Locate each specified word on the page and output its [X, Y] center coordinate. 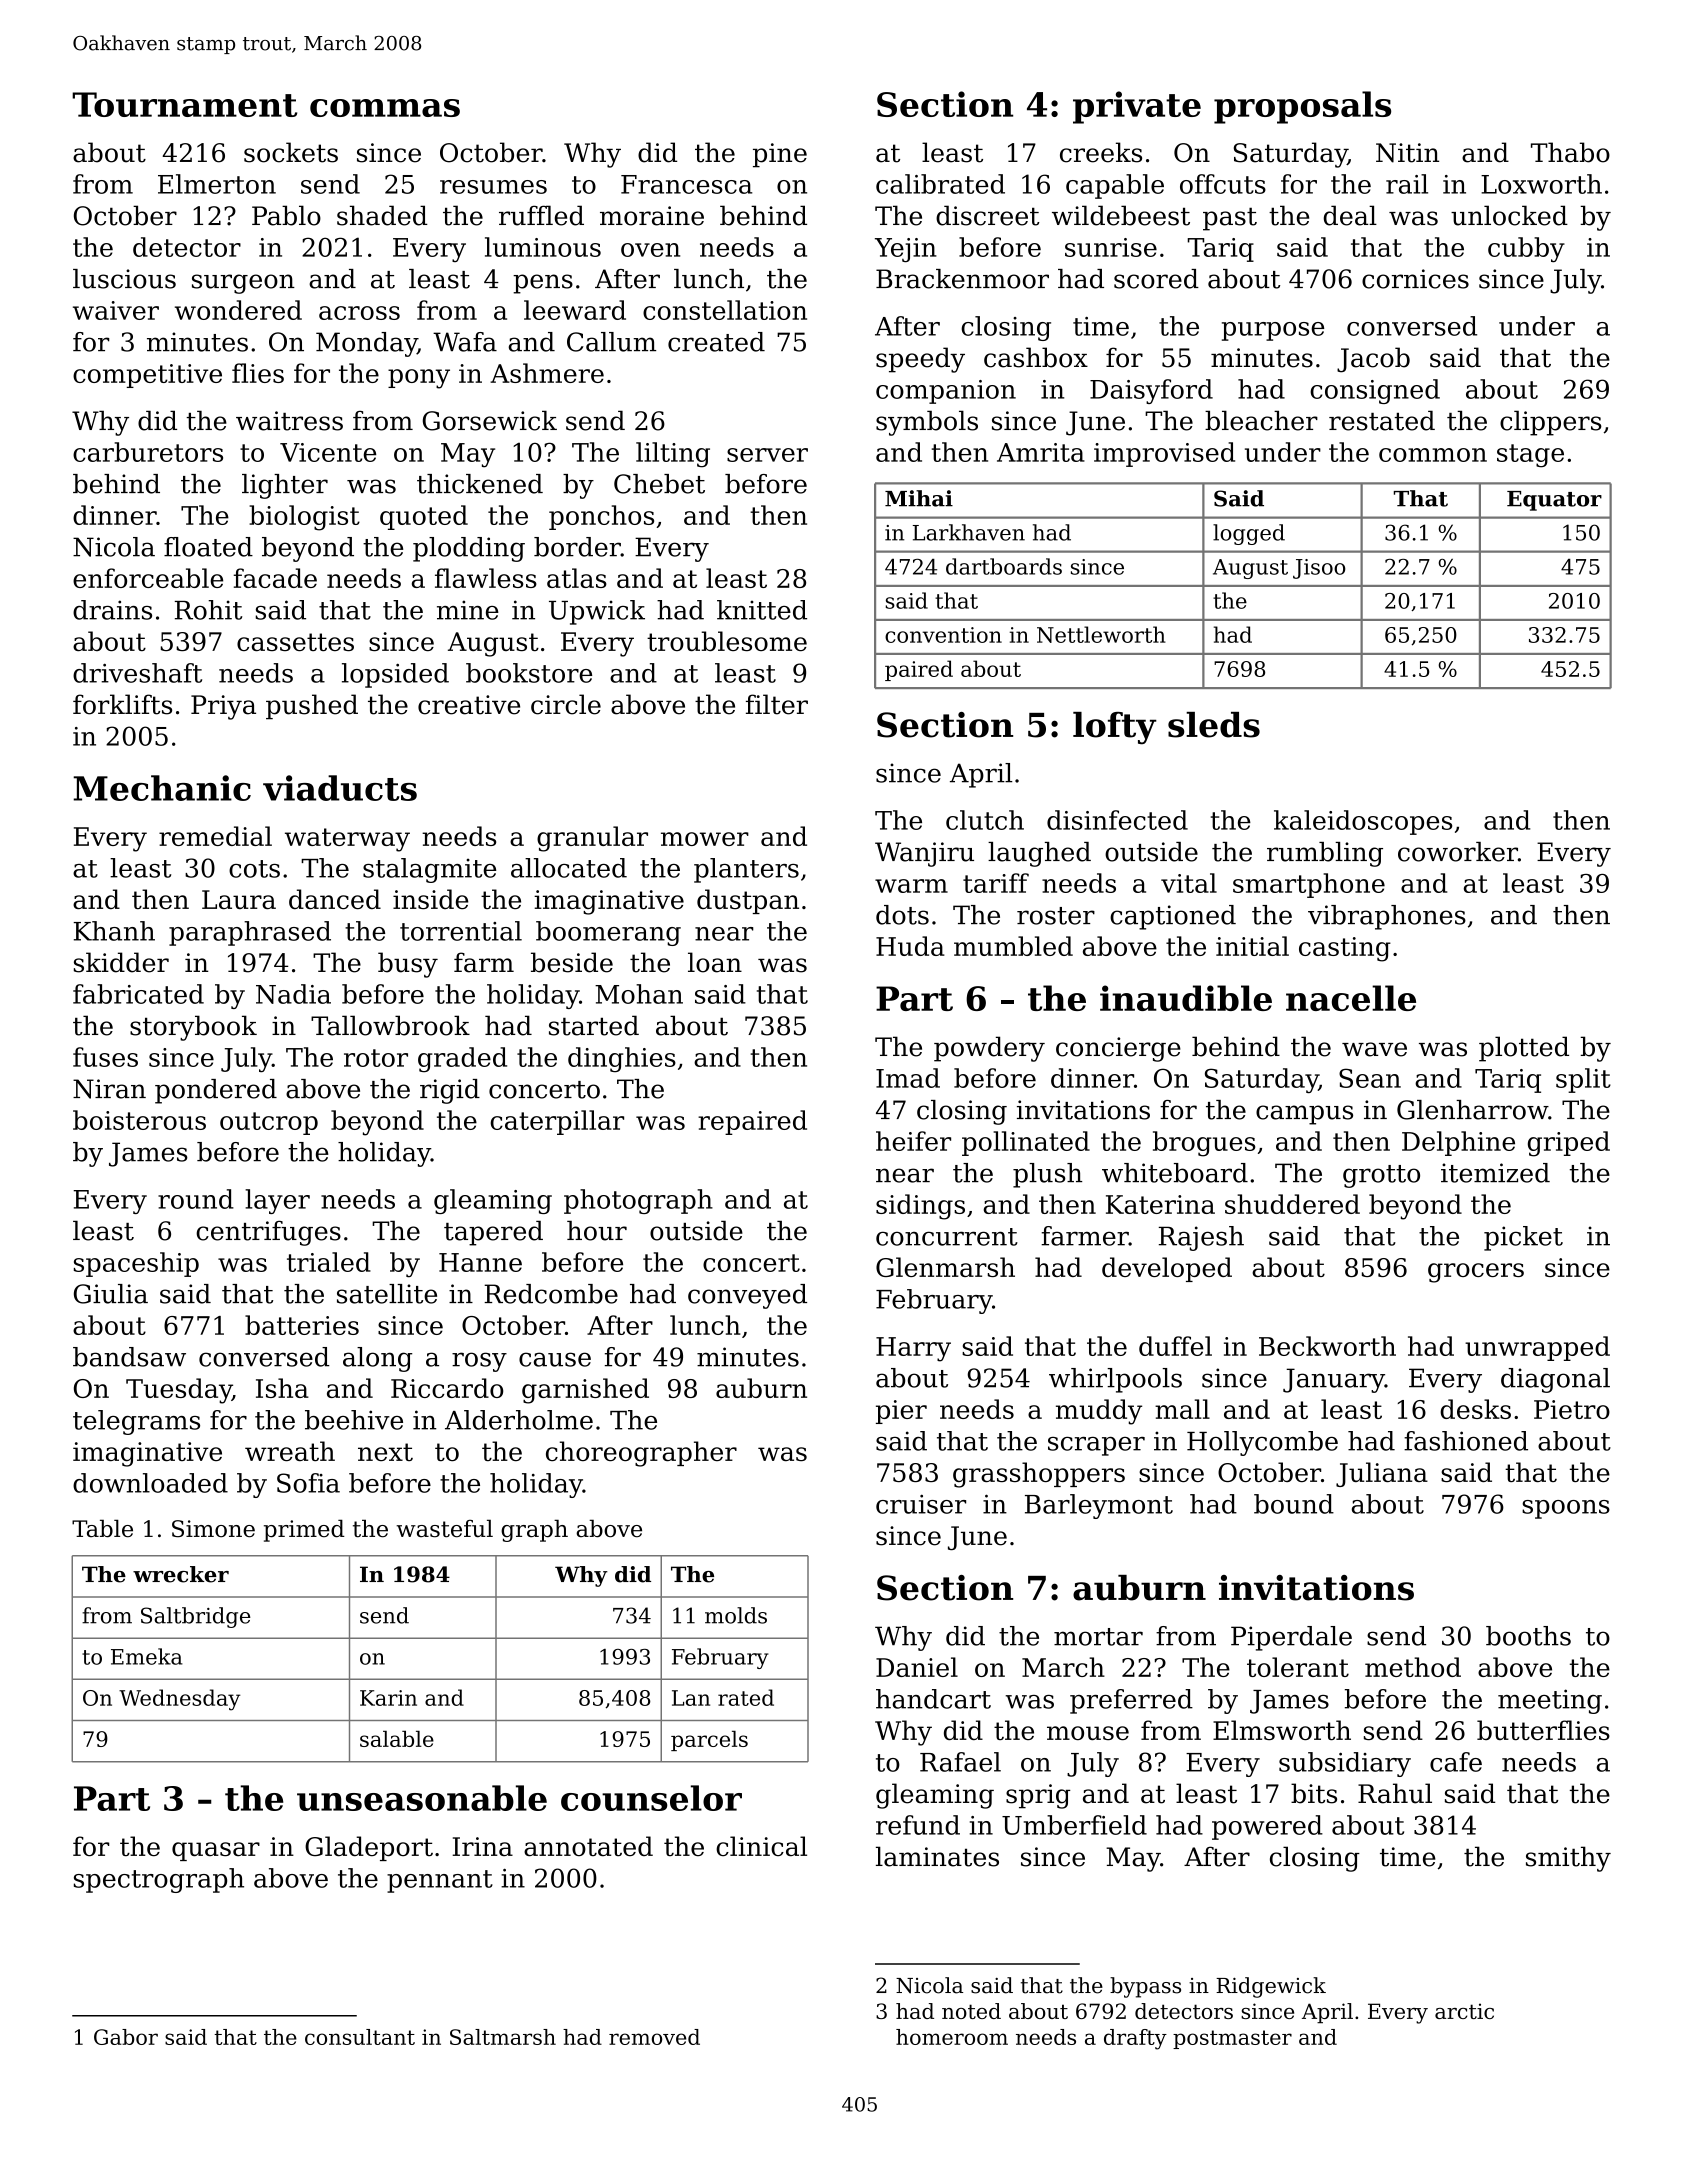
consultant [360, 2037]
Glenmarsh [945, 1267]
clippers [1551, 423]
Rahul [1395, 1793]
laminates [937, 1856]
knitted [762, 610]
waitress [289, 421]
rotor [376, 1058]
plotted [1524, 1049]
